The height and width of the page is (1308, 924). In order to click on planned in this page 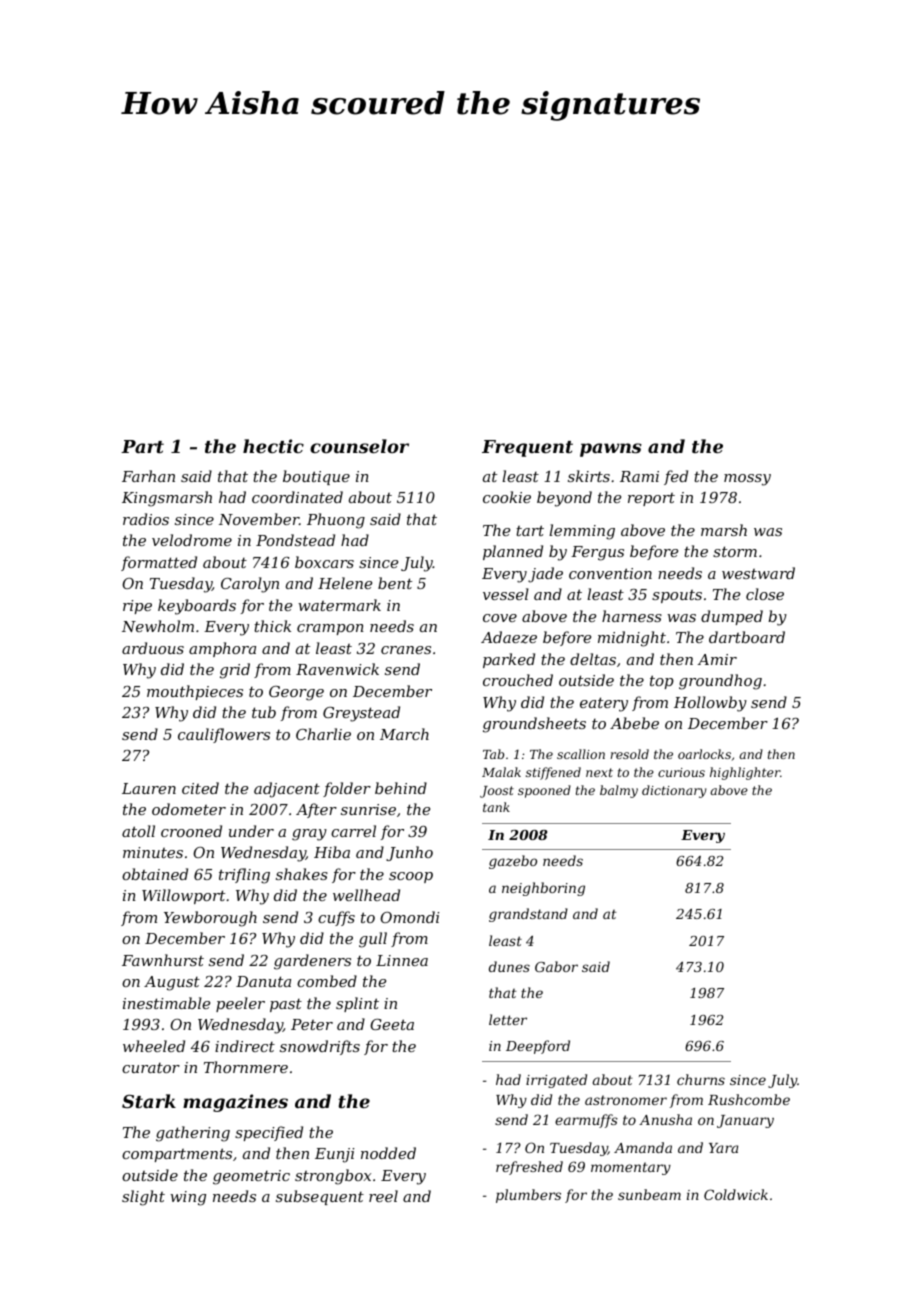, I will do `click(513, 552)`.
